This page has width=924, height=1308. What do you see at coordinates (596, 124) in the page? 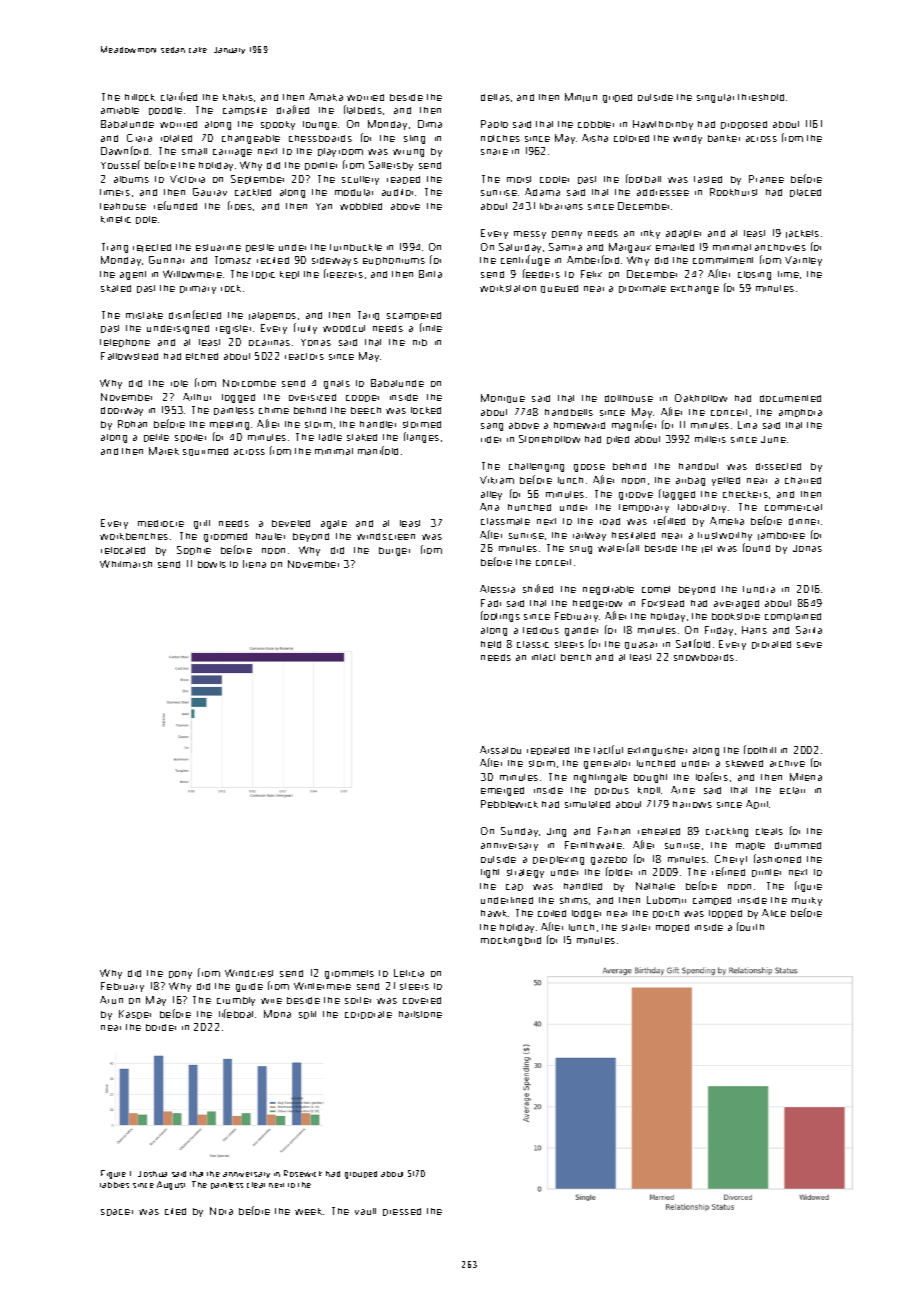
I see `cobbler` at bounding box center [596, 124].
